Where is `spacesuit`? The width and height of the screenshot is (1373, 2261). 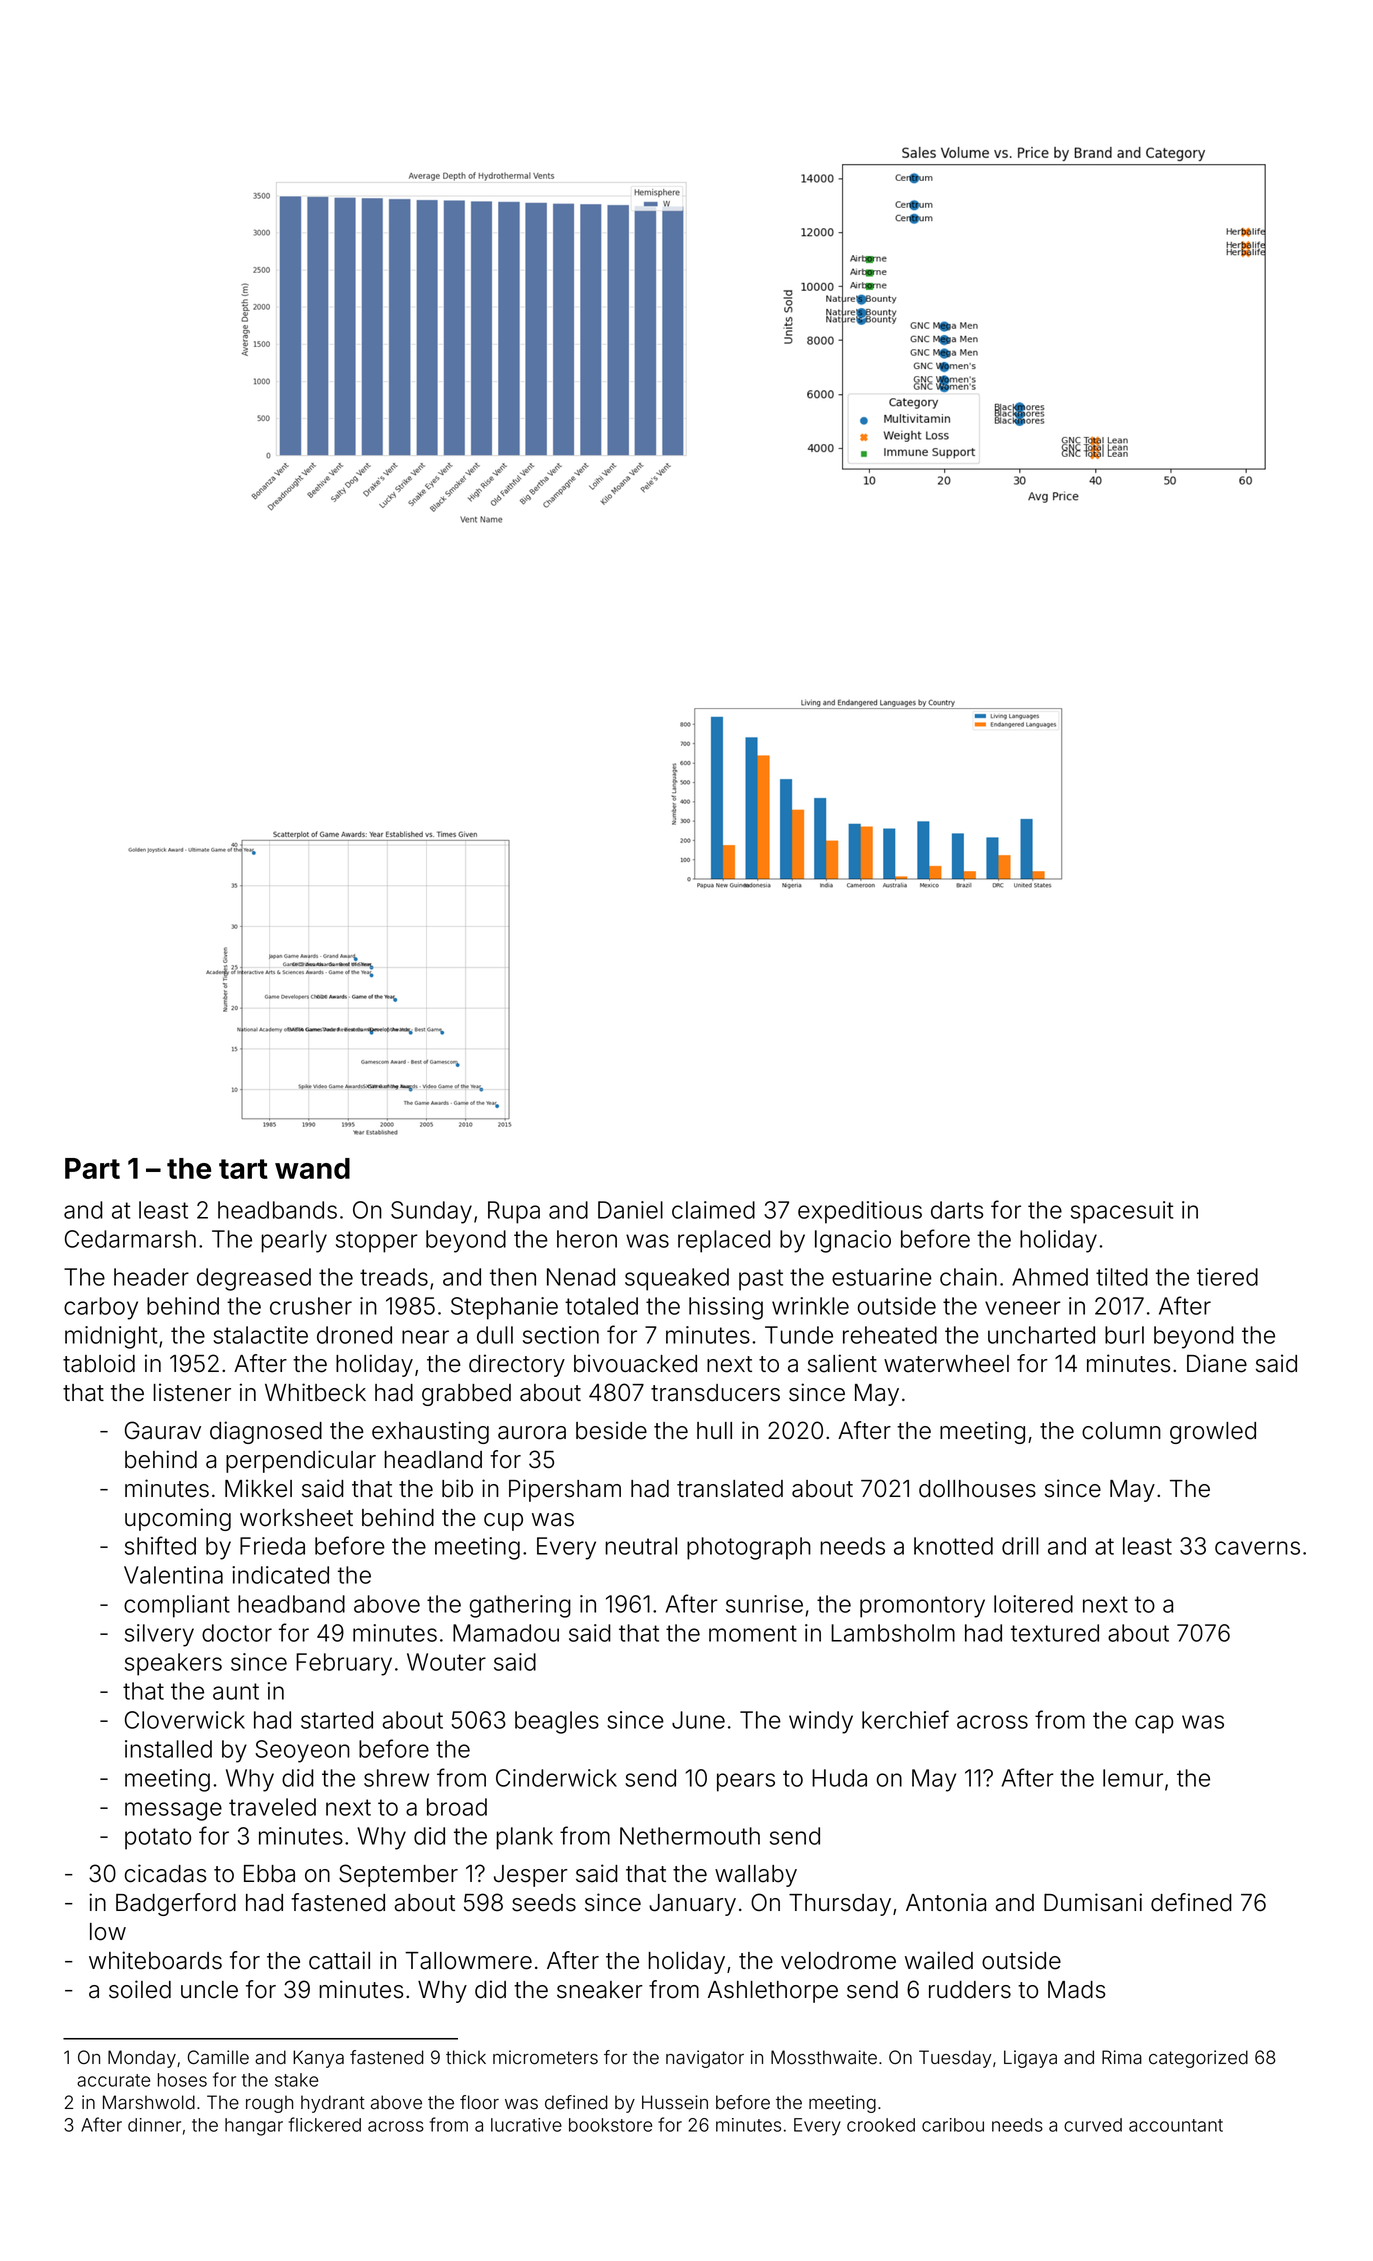
spacesuit is located at coordinates (1122, 1212).
